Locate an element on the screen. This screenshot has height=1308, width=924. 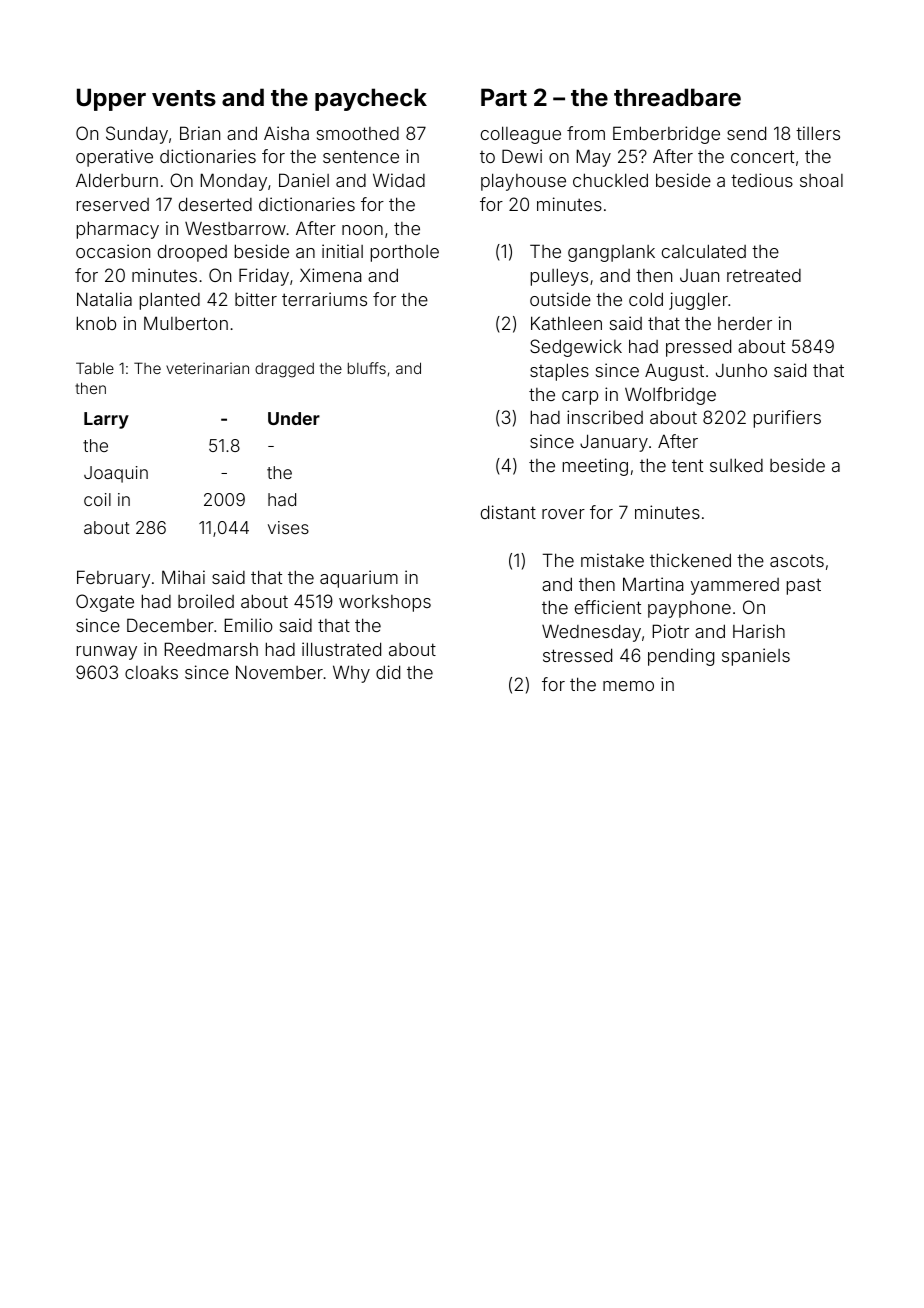
February is located at coordinates (113, 579).
